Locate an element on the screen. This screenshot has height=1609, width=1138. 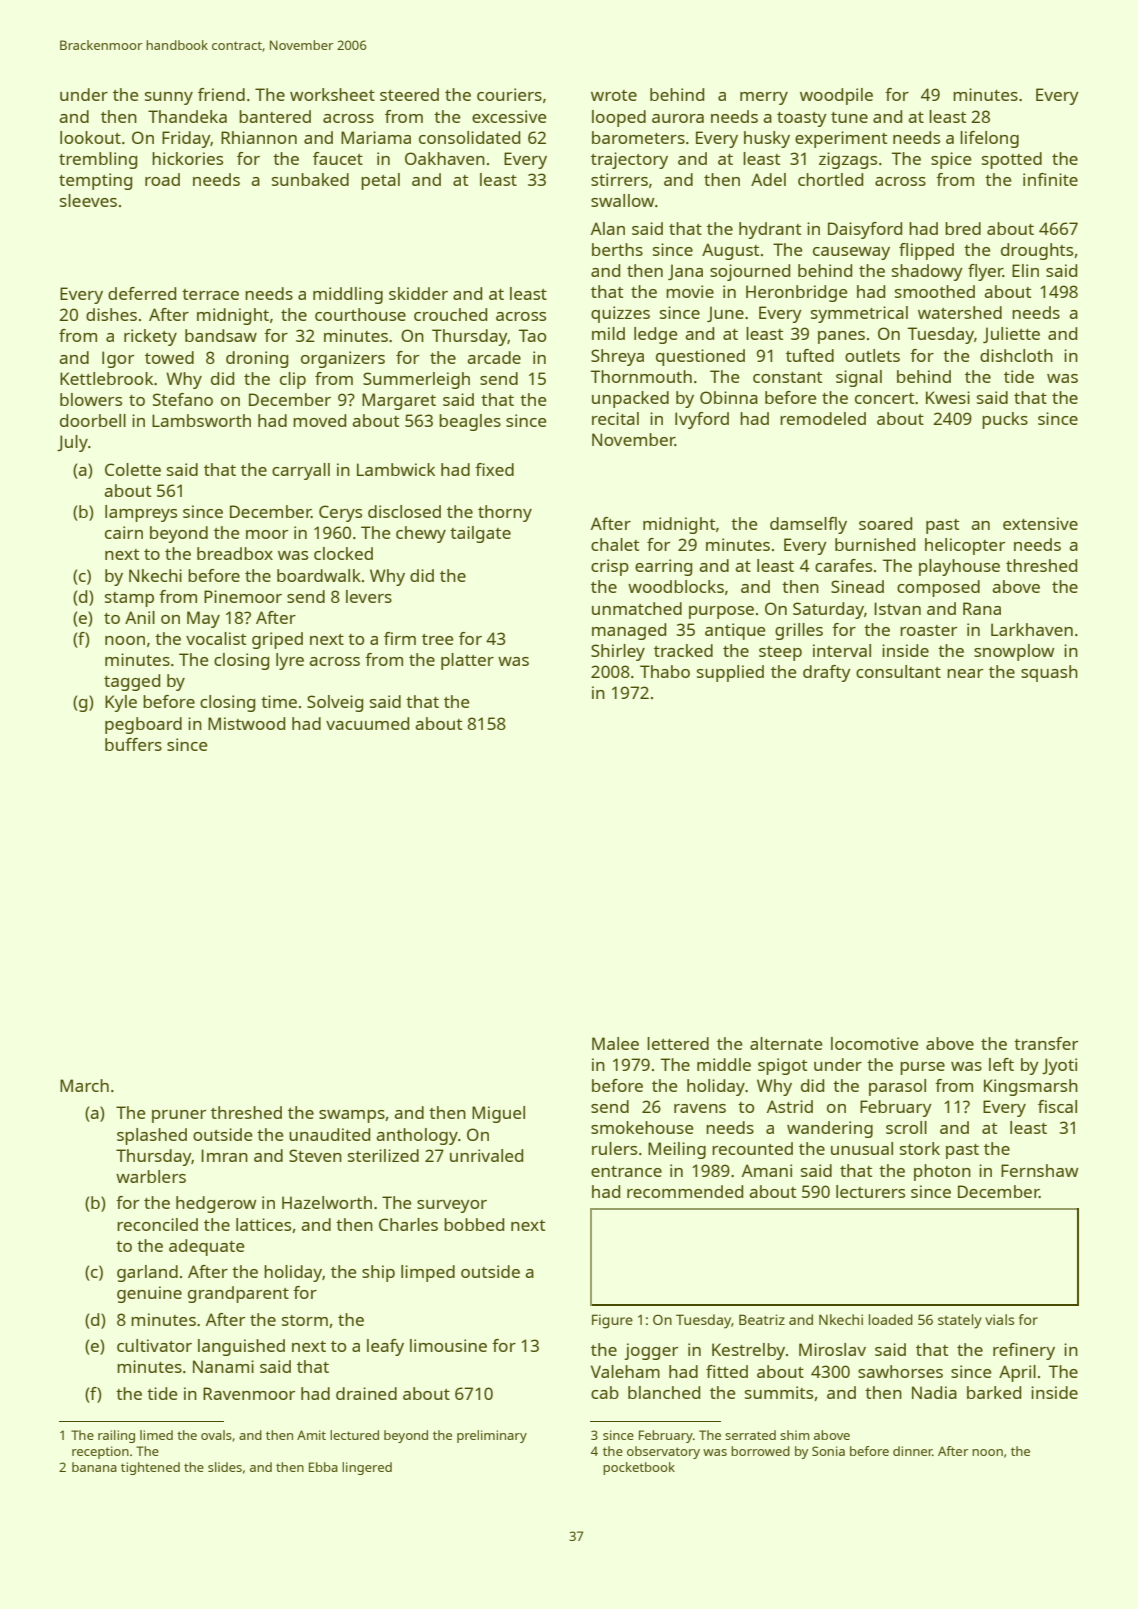
banana is located at coordinates (94, 1467).
